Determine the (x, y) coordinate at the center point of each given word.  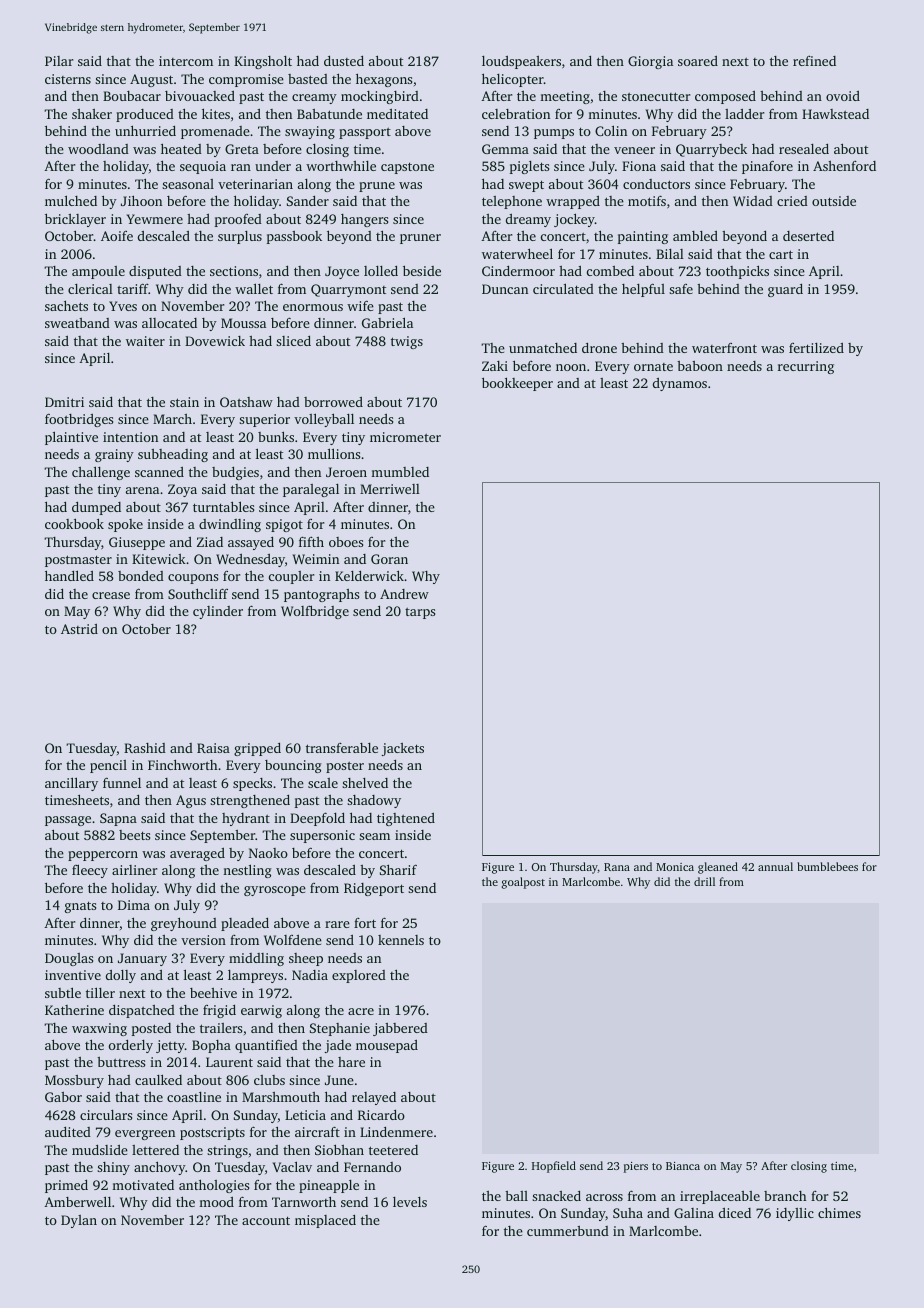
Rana (617, 867)
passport (365, 133)
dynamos (680, 384)
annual (775, 866)
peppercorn (103, 856)
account (266, 1220)
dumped (96, 508)
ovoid (843, 96)
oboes (346, 542)
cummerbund (568, 1231)
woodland (98, 149)
